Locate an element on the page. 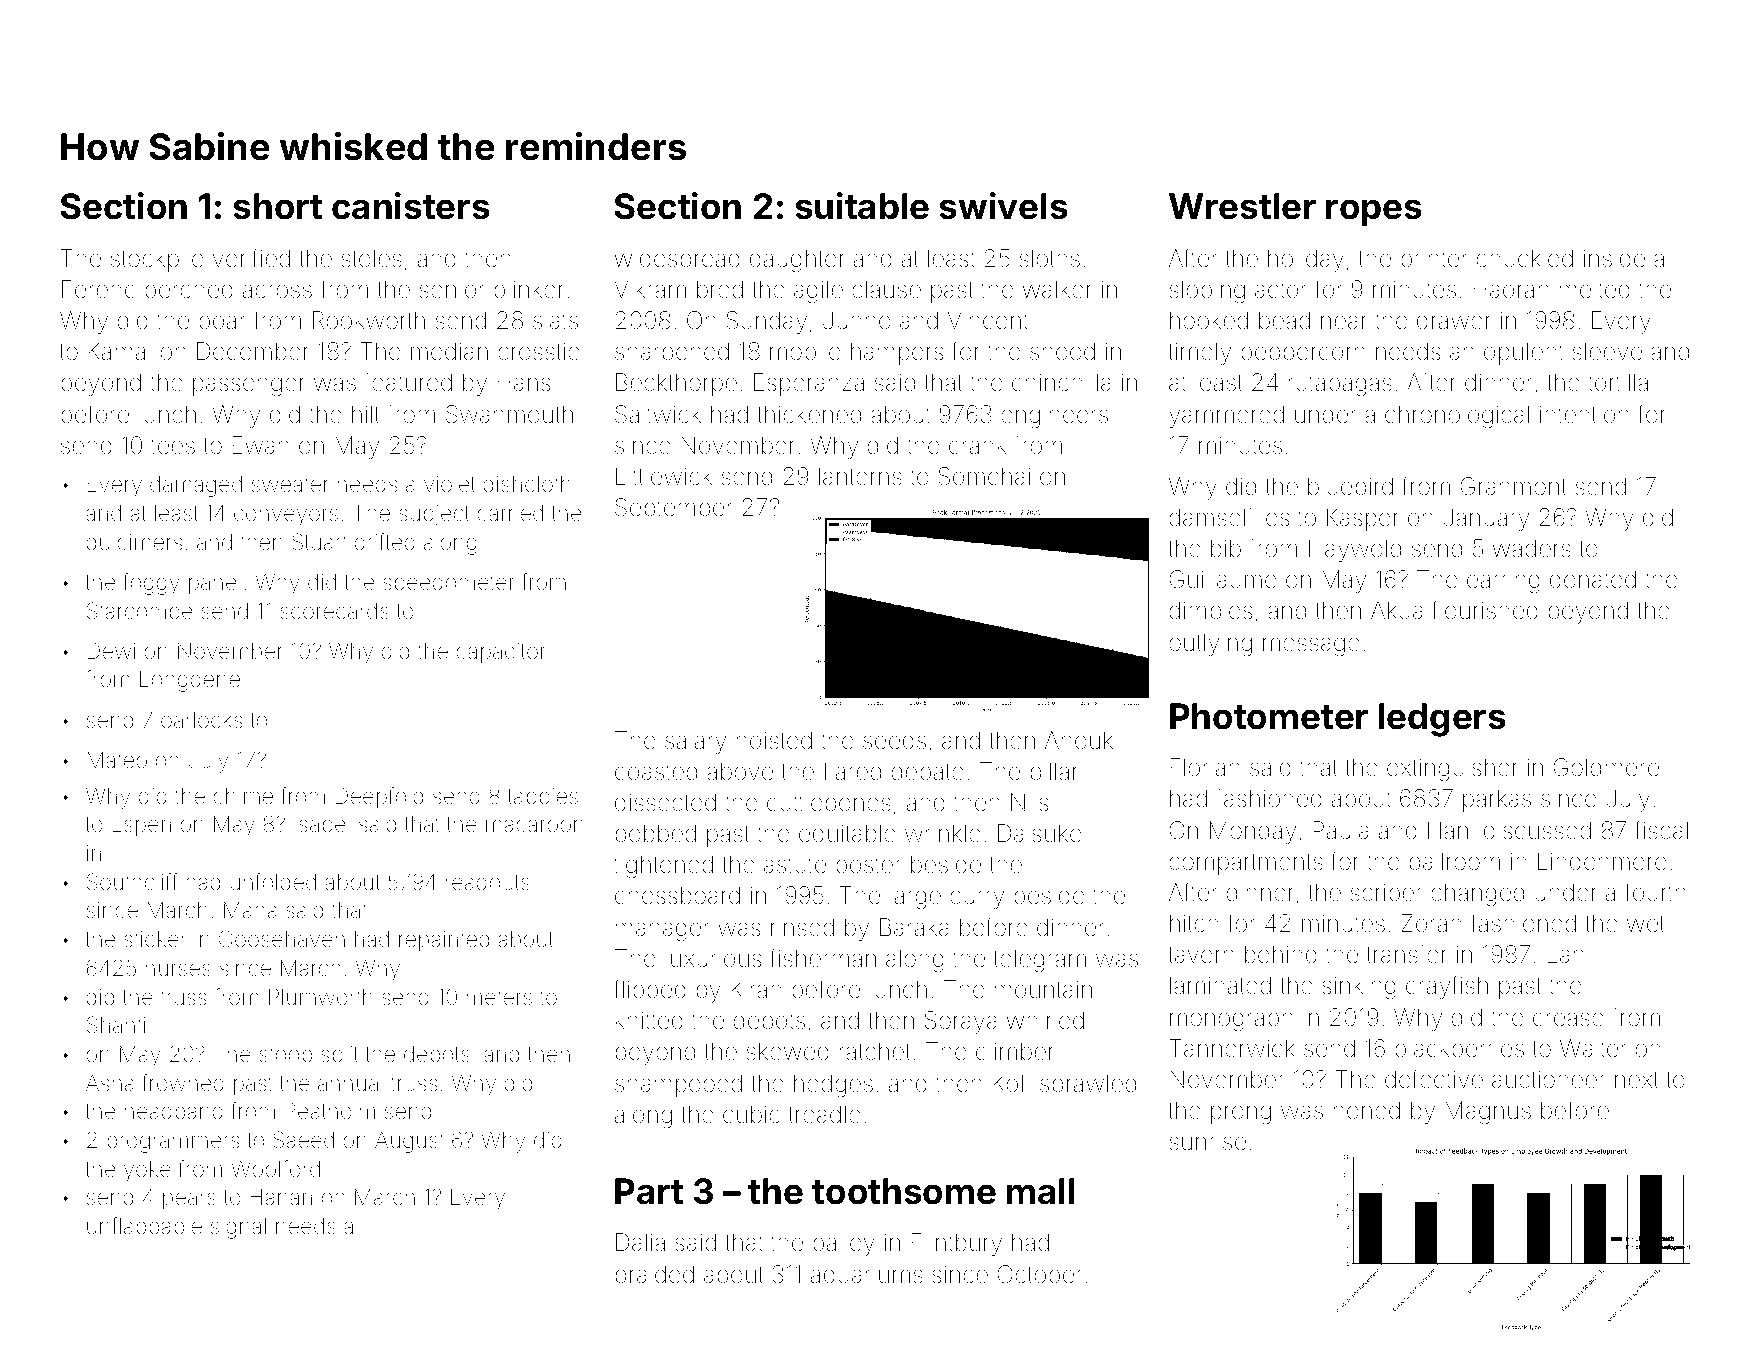 This page has width=1754, height=1355. snood is located at coordinates (1062, 351).
